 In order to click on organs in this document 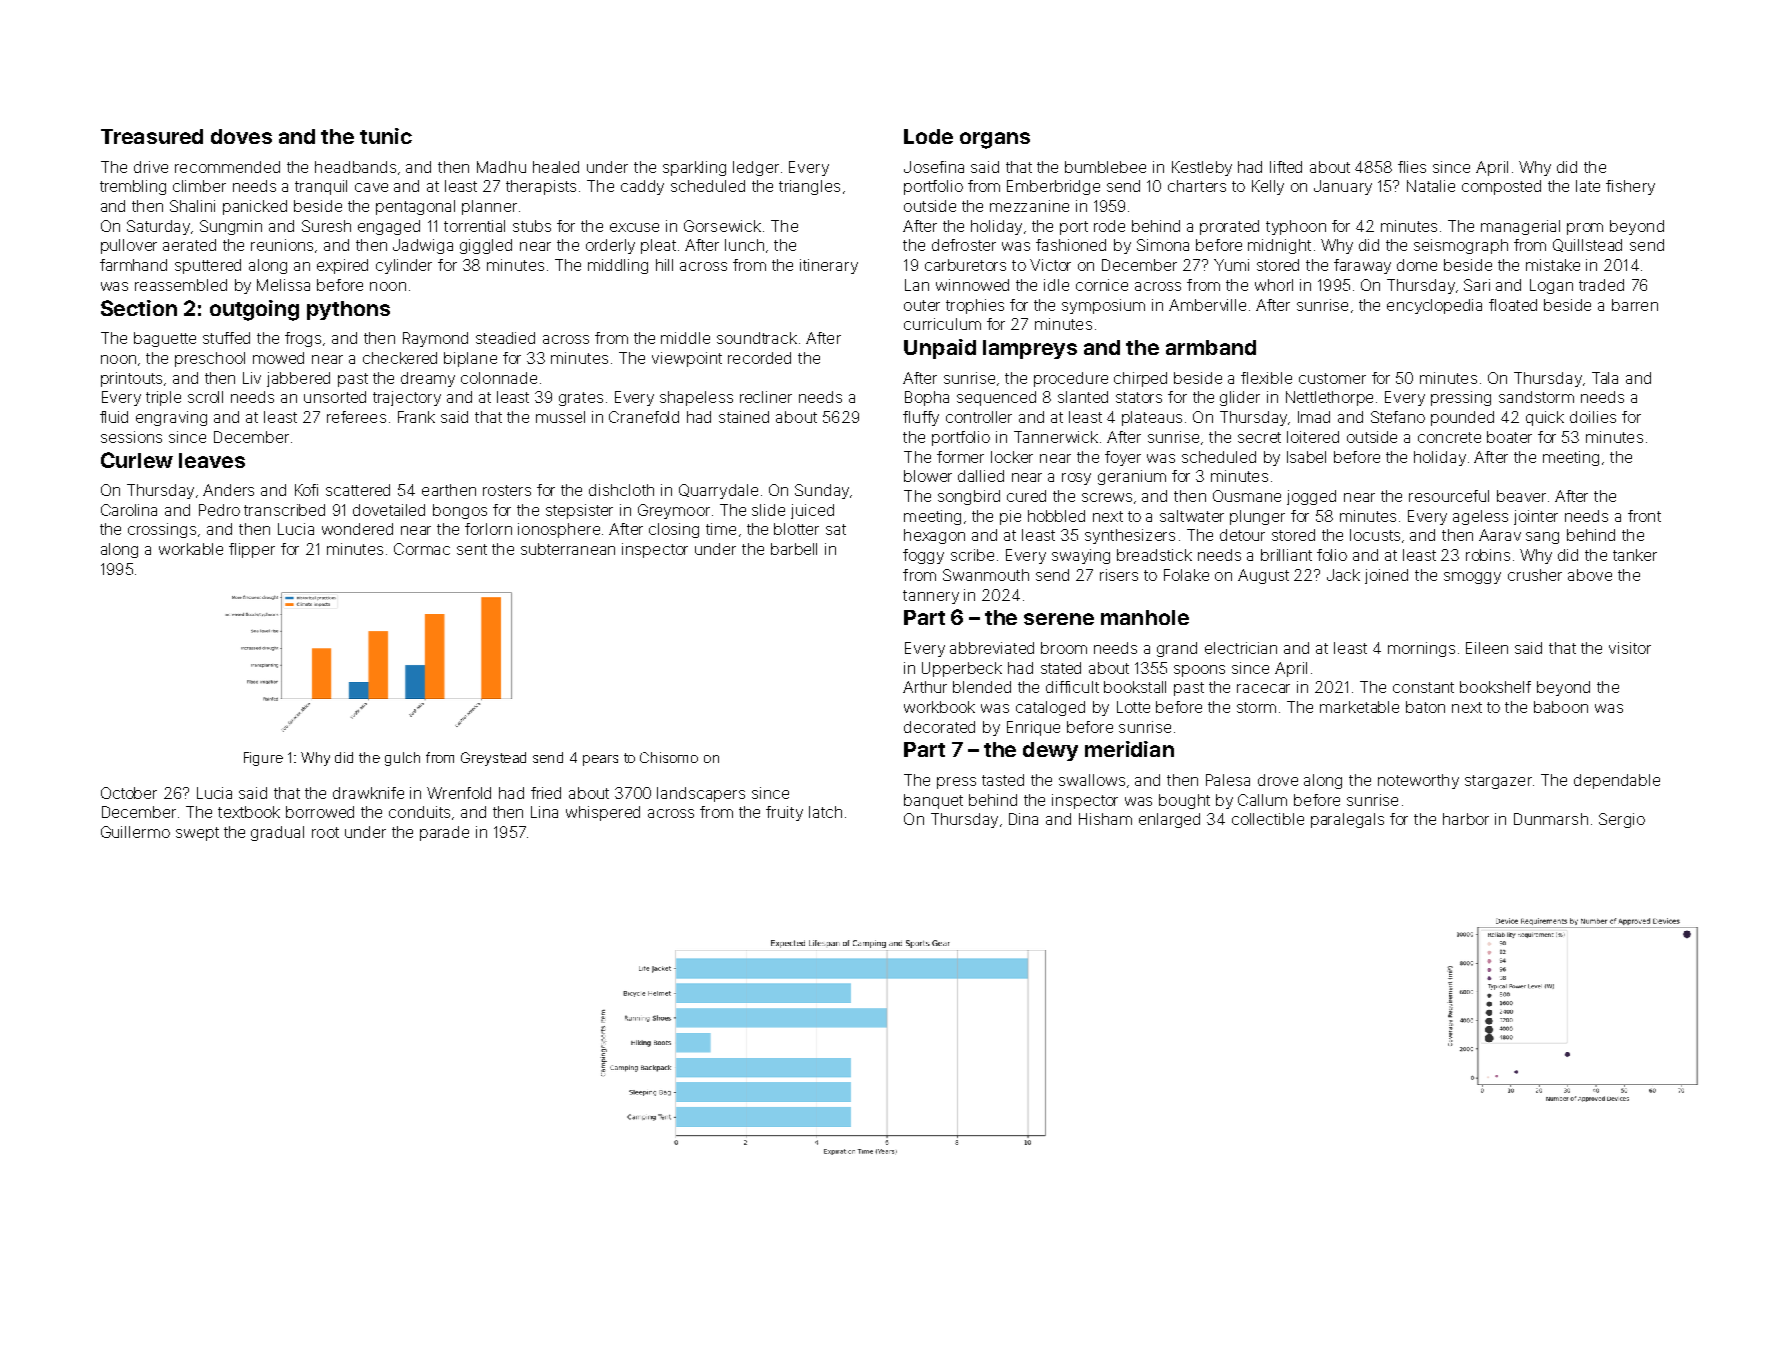, I will do `click(995, 140)`.
